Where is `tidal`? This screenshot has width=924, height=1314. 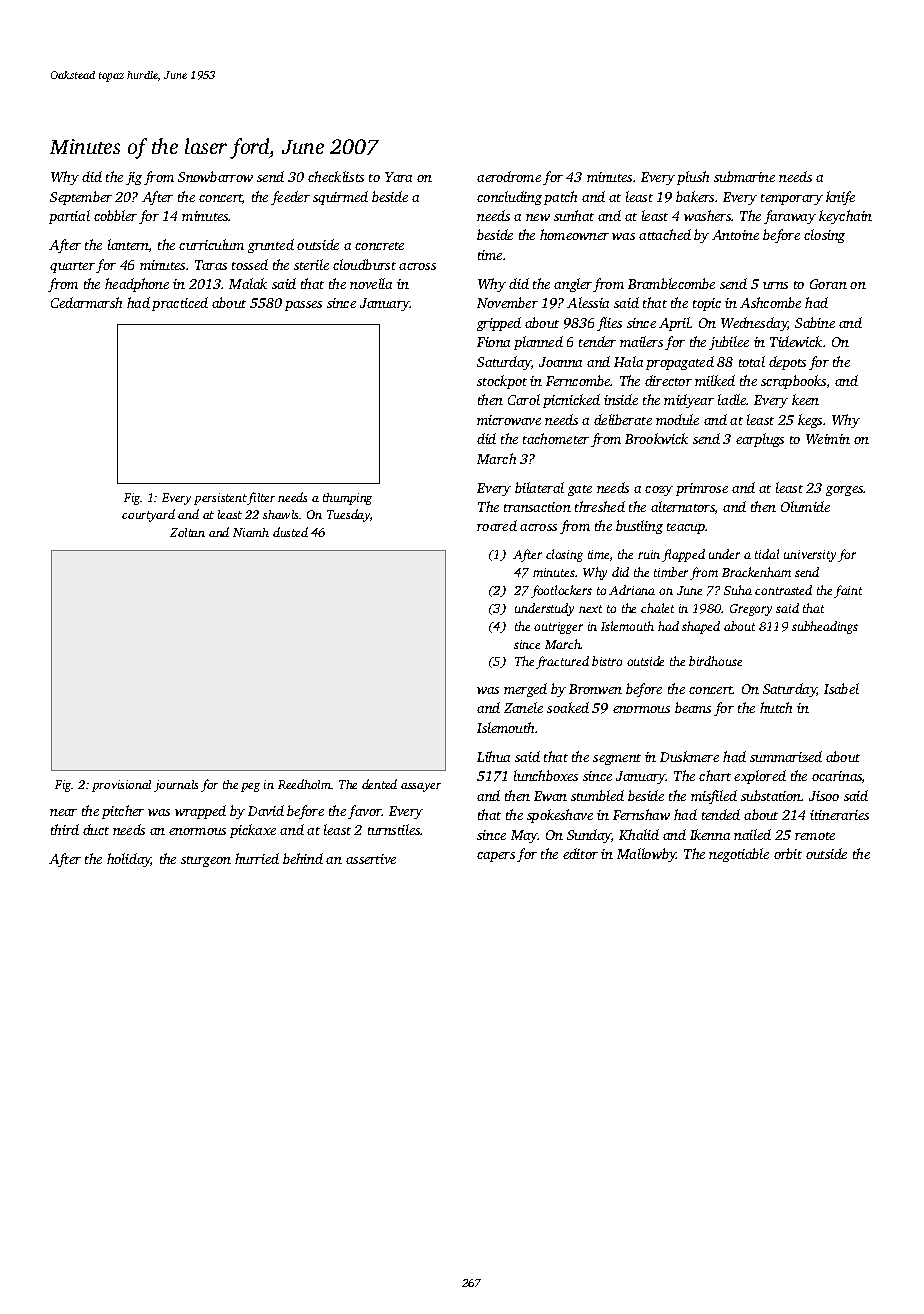 tidal is located at coordinates (767, 554).
